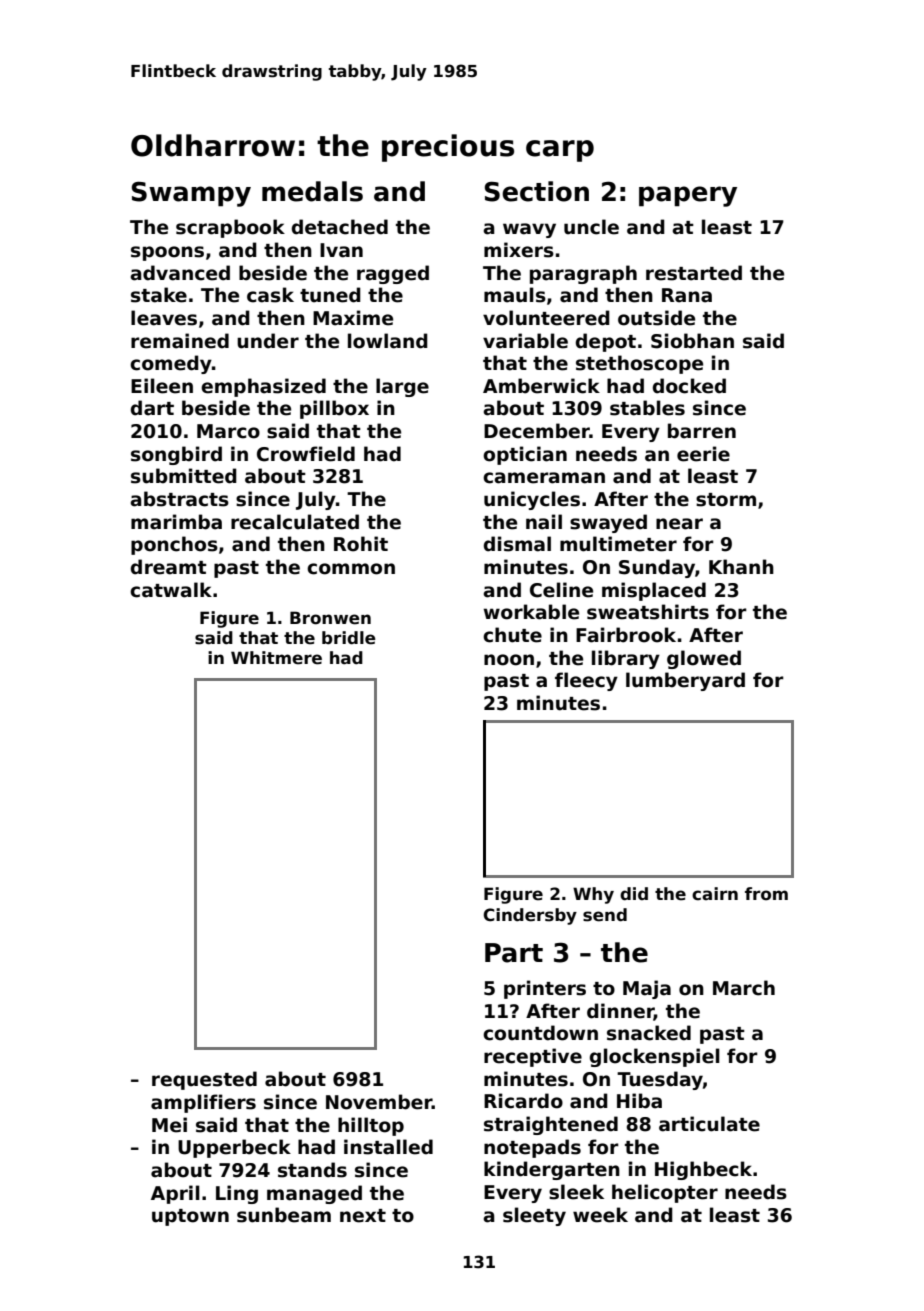 This image has height=1311, width=924. I want to click on lumberyard, so click(685, 681).
